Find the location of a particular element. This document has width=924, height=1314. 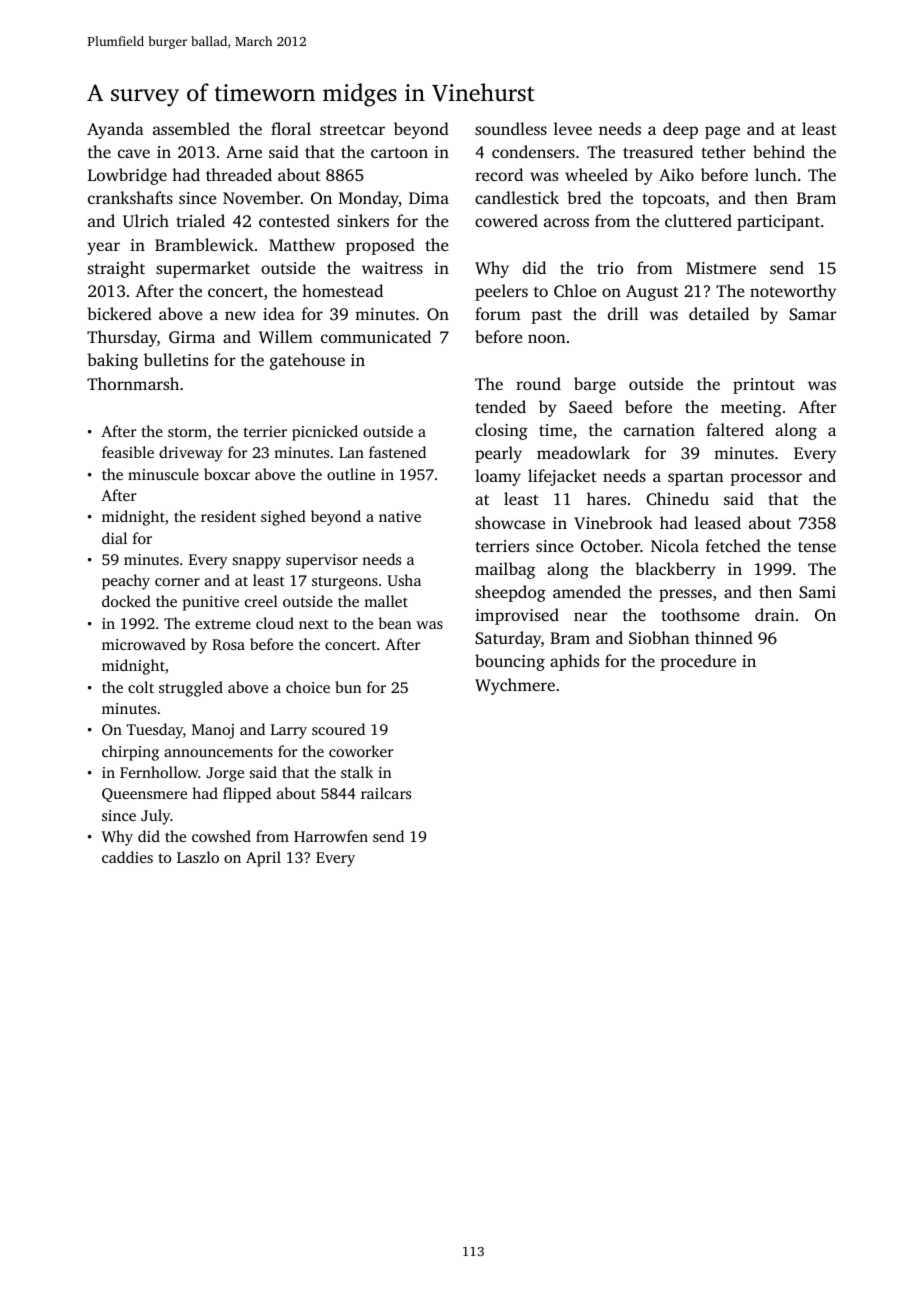

tended is located at coordinates (500, 406).
